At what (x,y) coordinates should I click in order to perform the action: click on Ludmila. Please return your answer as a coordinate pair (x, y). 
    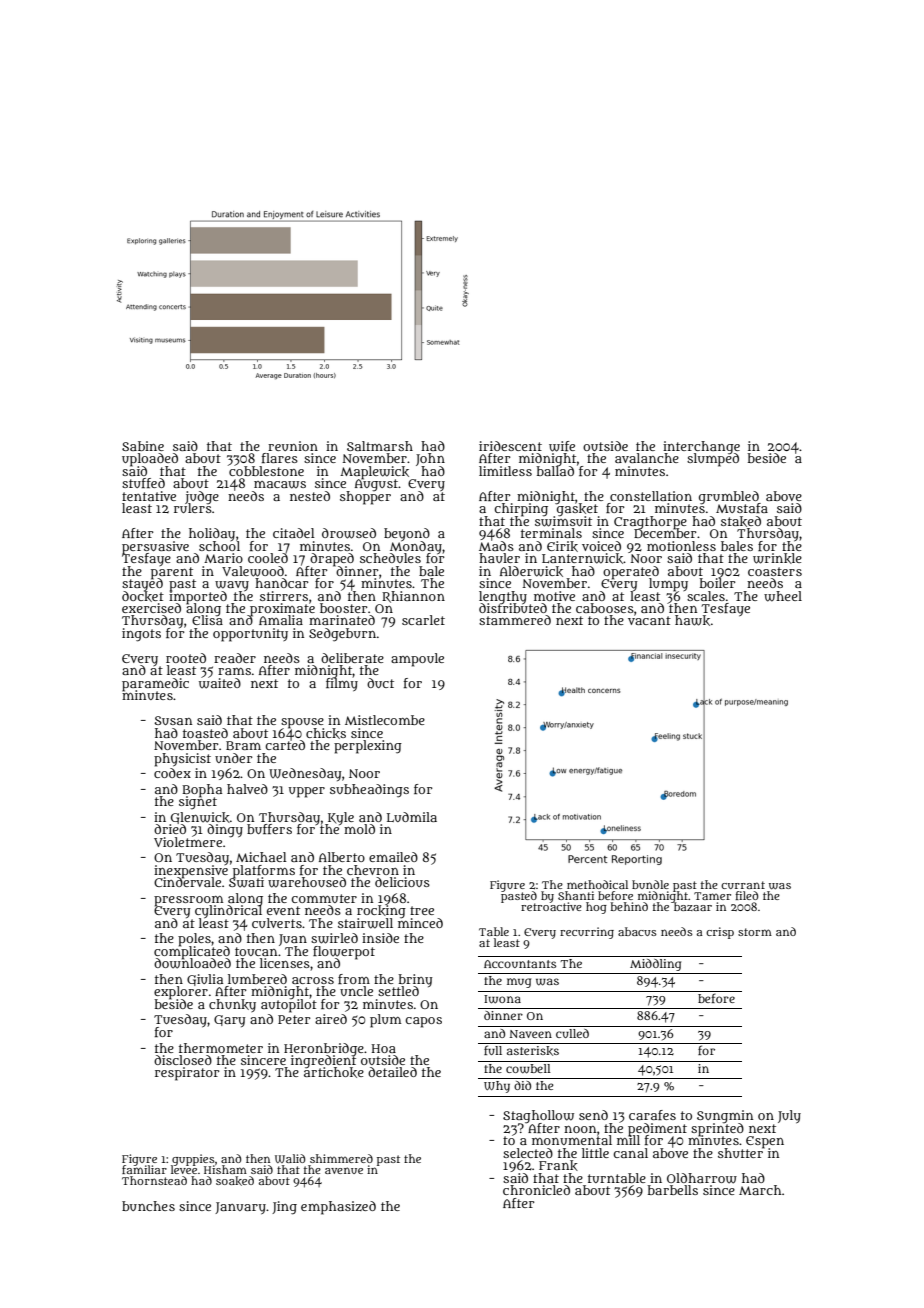
    Looking at the image, I should click on (412, 817).
